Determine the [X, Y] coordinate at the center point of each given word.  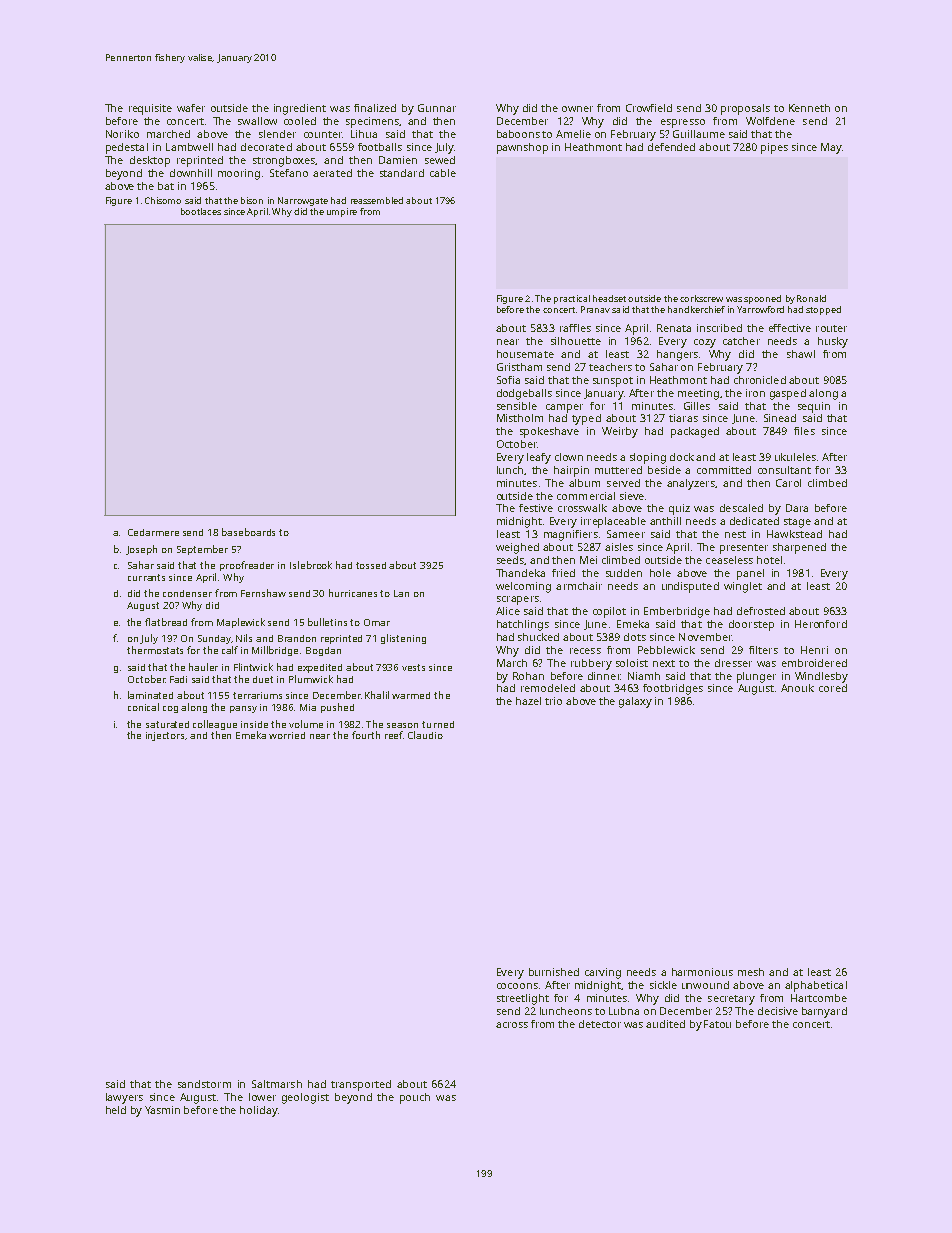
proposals [745, 109]
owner [577, 109]
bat [166, 186]
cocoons [517, 986]
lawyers [124, 1098]
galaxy [635, 702]
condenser [187, 593]
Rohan [528, 676]
